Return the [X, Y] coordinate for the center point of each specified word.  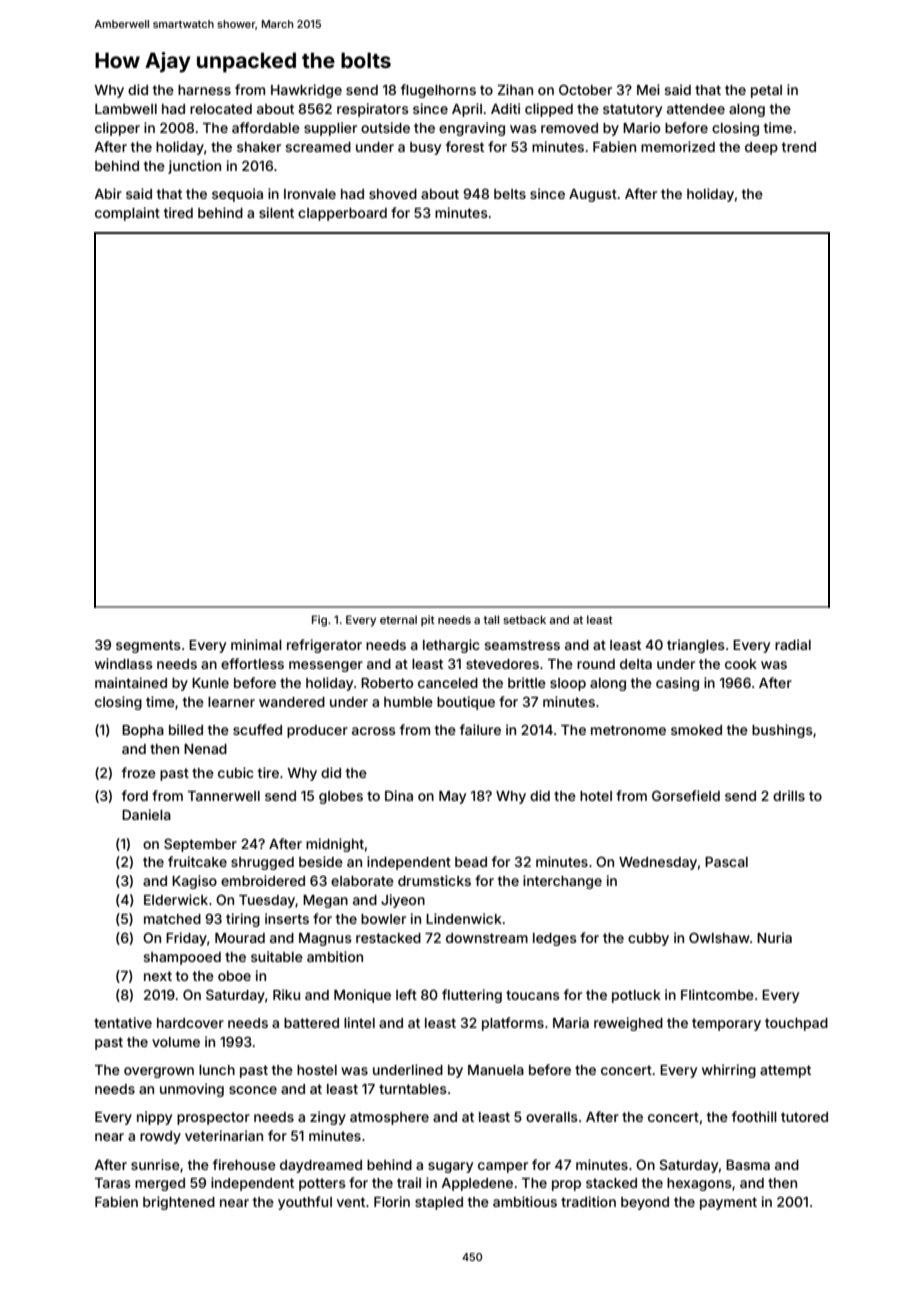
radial [793, 644]
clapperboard [342, 214]
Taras [113, 1183]
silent [276, 212]
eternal [398, 619]
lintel [359, 1022]
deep [761, 148]
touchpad [796, 1024]
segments [148, 646]
